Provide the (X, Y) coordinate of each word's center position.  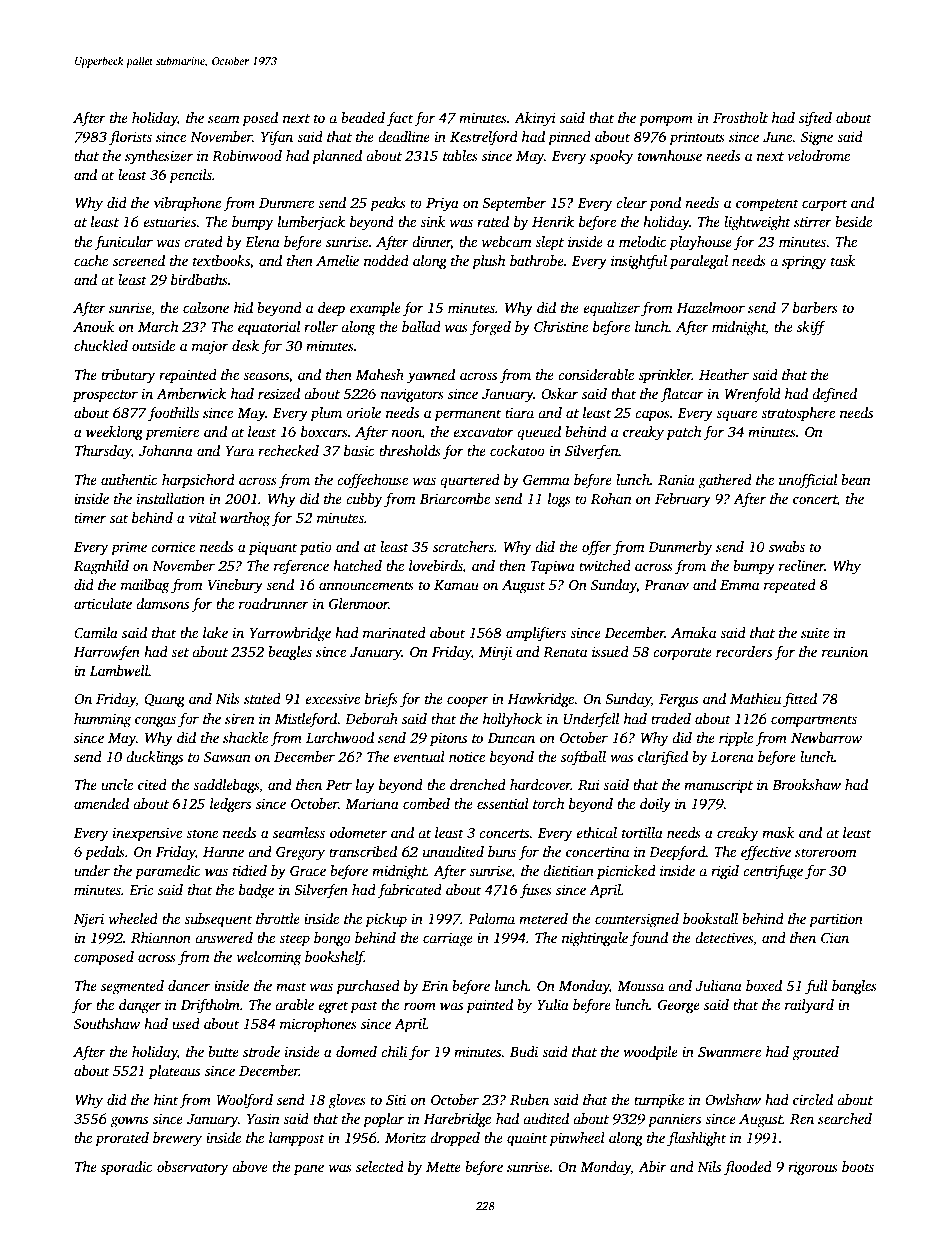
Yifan (277, 138)
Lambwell (119, 670)
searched (845, 1118)
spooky (612, 157)
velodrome (818, 155)
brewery (177, 1139)
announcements (366, 585)
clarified (663, 758)
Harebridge (457, 1120)
